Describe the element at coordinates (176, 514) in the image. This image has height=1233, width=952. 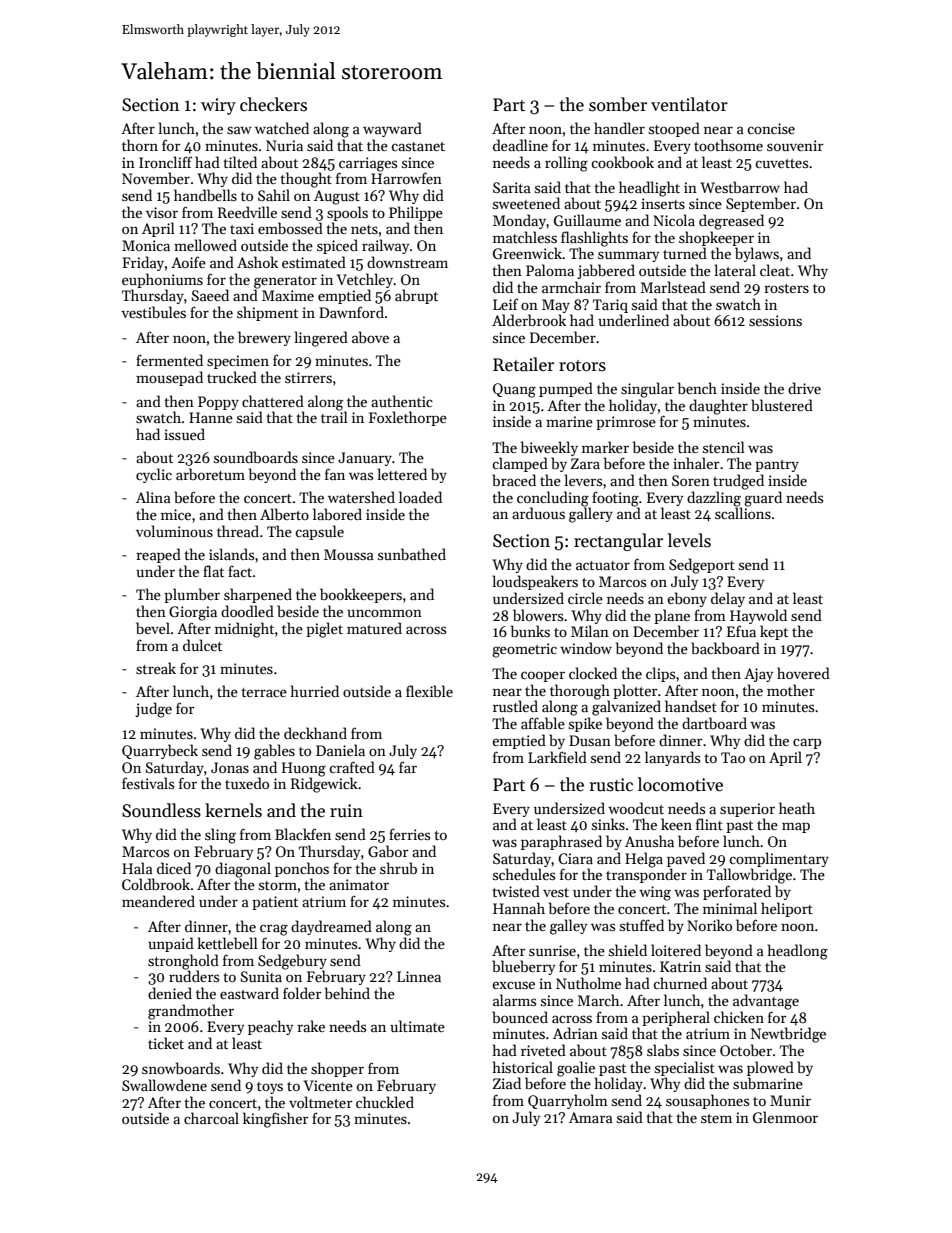
I see `mice` at that location.
